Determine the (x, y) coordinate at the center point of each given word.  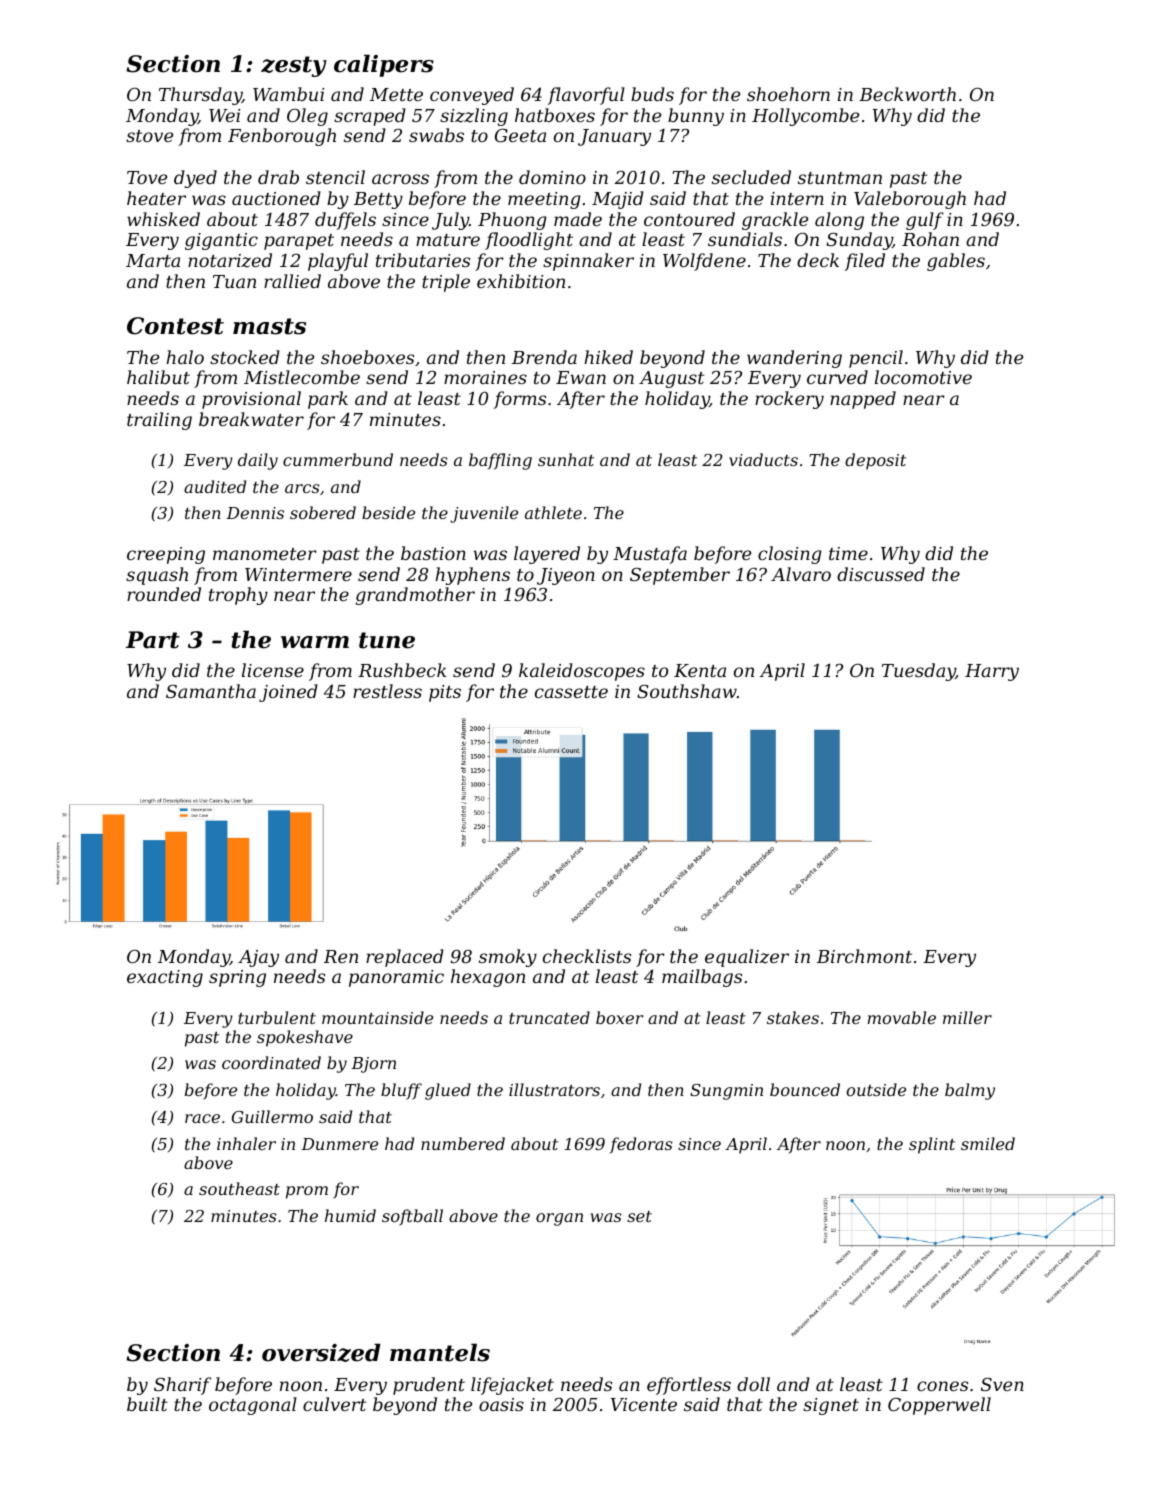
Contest (175, 326)
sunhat (566, 459)
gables (956, 262)
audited (215, 486)
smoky (508, 958)
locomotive (923, 377)
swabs (436, 135)
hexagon (488, 978)
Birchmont (864, 956)
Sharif (182, 1386)
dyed (195, 179)
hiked (608, 357)
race (202, 1118)
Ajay (258, 958)
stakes (793, 1017)
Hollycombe (805, 117)
